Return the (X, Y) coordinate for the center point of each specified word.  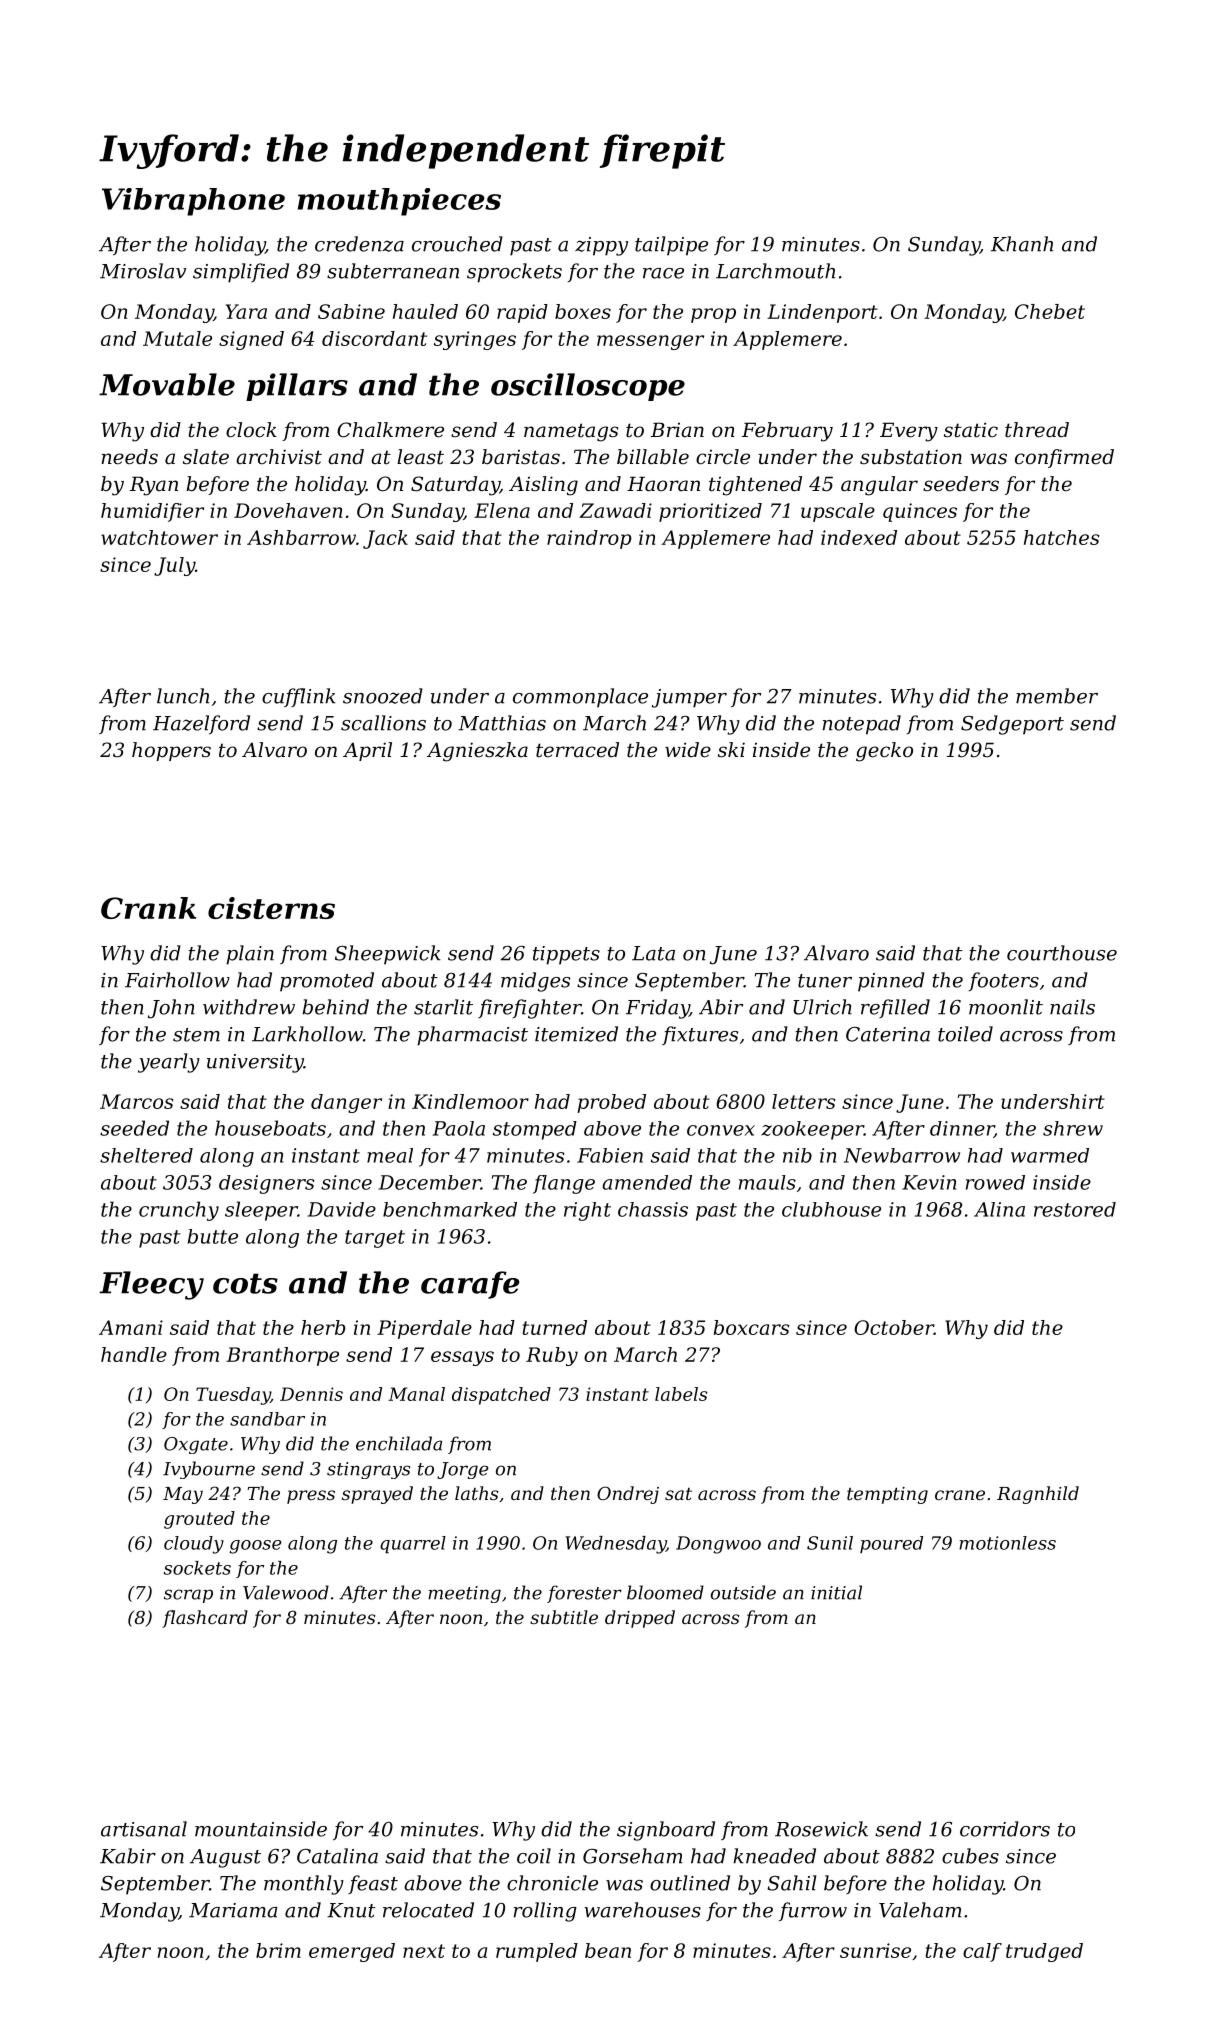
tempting (887, 1495)
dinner (962, 1129)
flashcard (205, 1619)
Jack (385, 539)
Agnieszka (477, 752)
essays (462, 1358)
